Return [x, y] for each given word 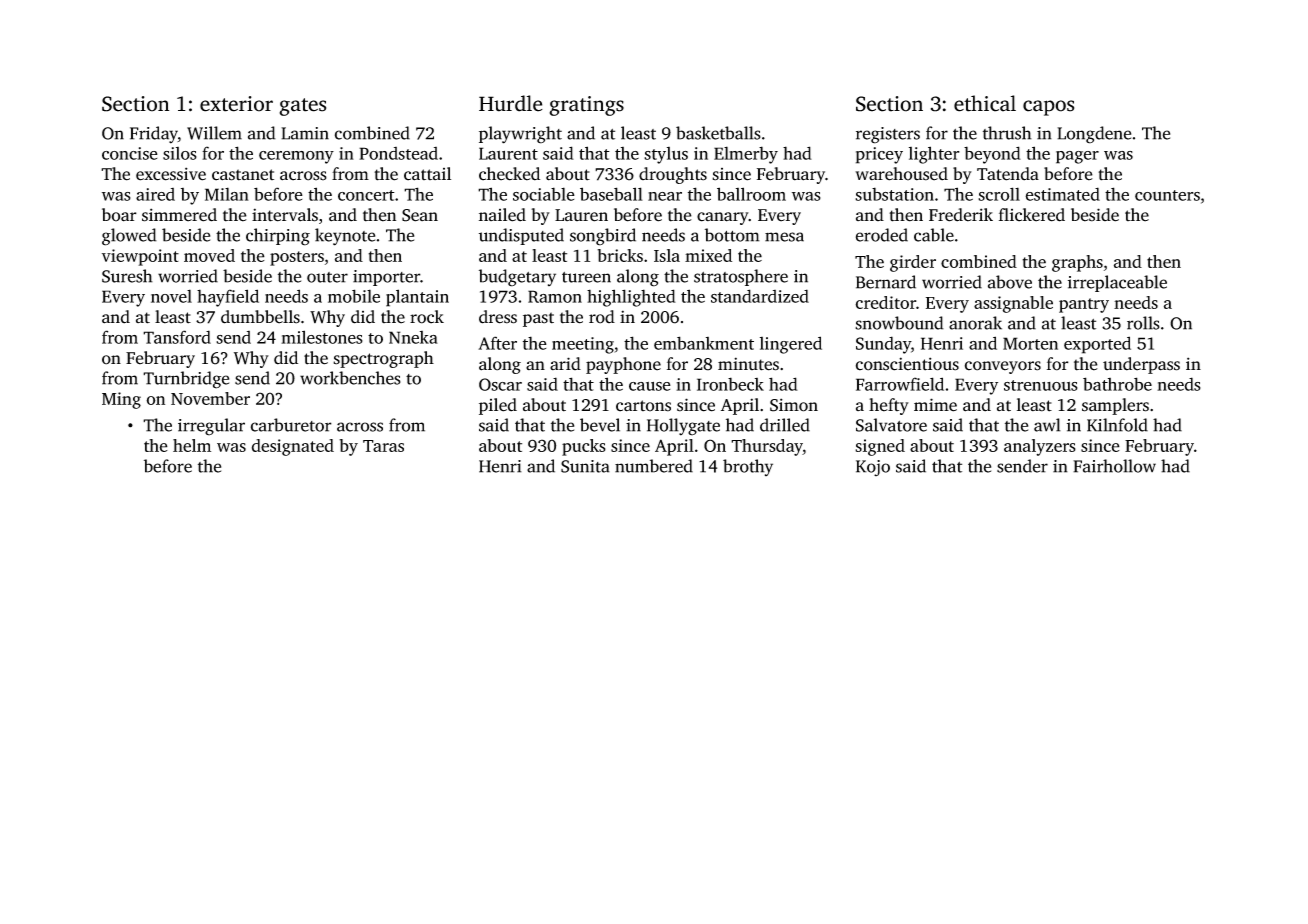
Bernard [886, 282]
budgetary [517, 278]
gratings [586, 106]
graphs [1077, 263]
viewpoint [140, 257]
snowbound [899, 323]
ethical [985, 103]
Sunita [585, 466]
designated [293, 447]
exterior [236, 104]
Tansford [177, 337]
